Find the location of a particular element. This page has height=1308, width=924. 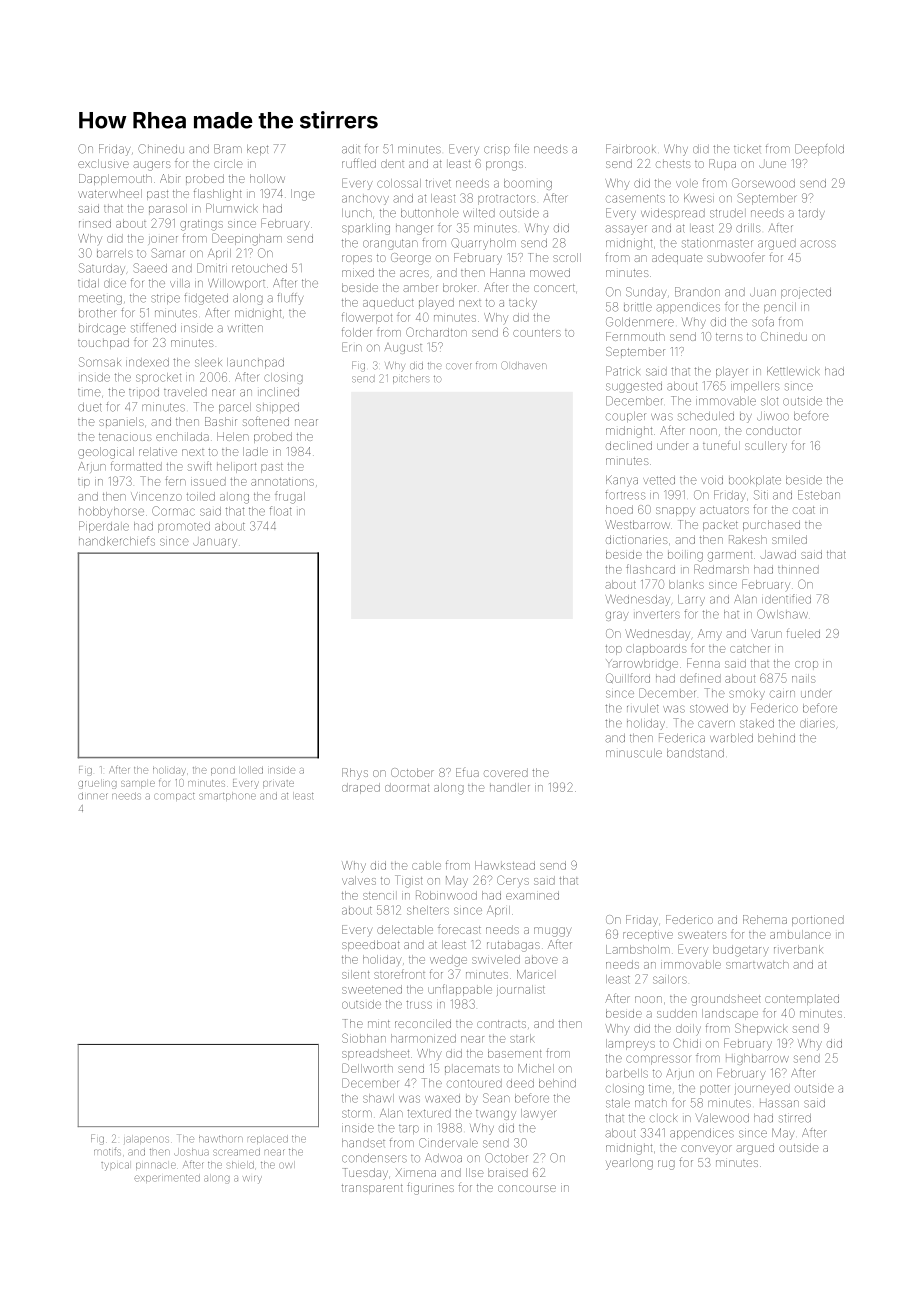

prongs is located at coordinates (504, 166).
